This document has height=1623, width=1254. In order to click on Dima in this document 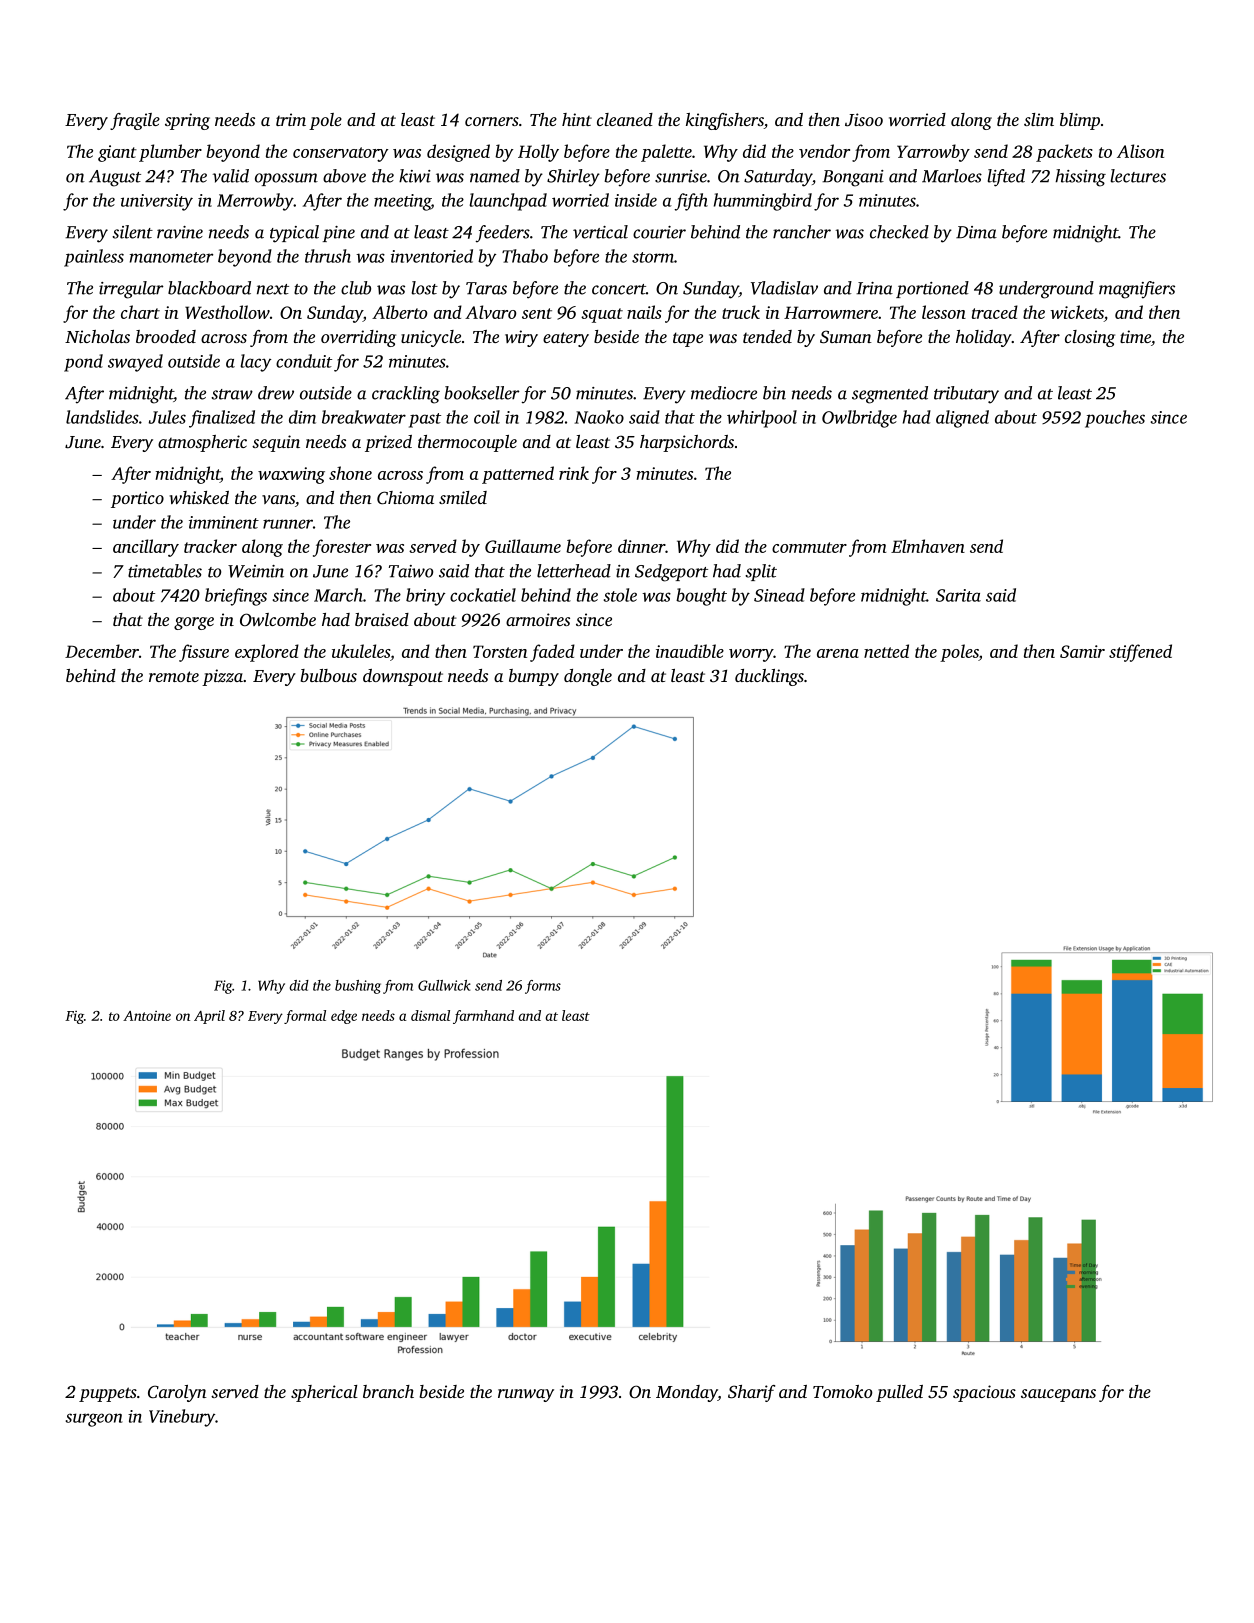, I will do `click(976, 232)`.
